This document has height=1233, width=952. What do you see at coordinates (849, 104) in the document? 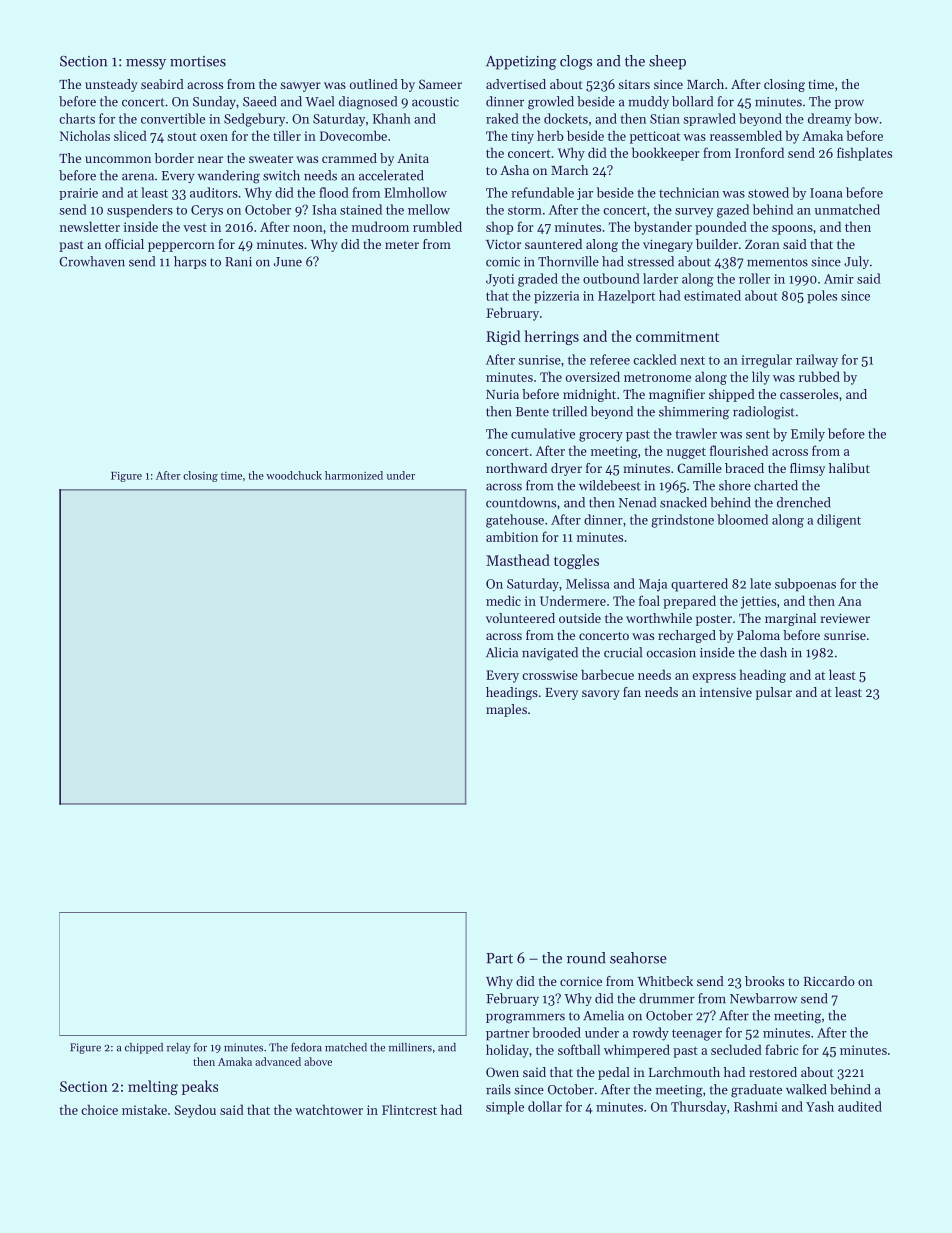
I see `prow` at bounding box center [849, 104].
